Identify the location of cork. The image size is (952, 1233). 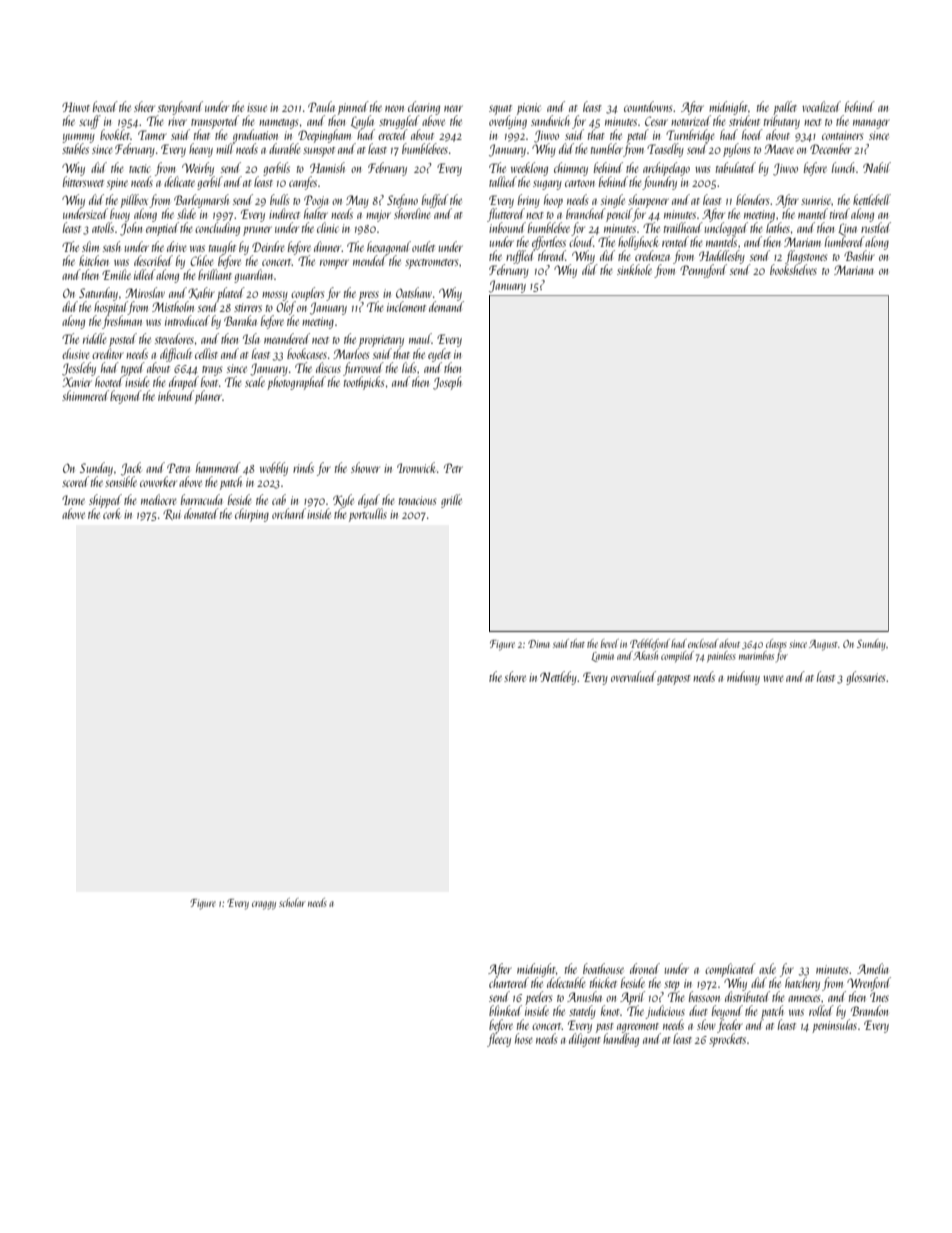
(112, 514).
